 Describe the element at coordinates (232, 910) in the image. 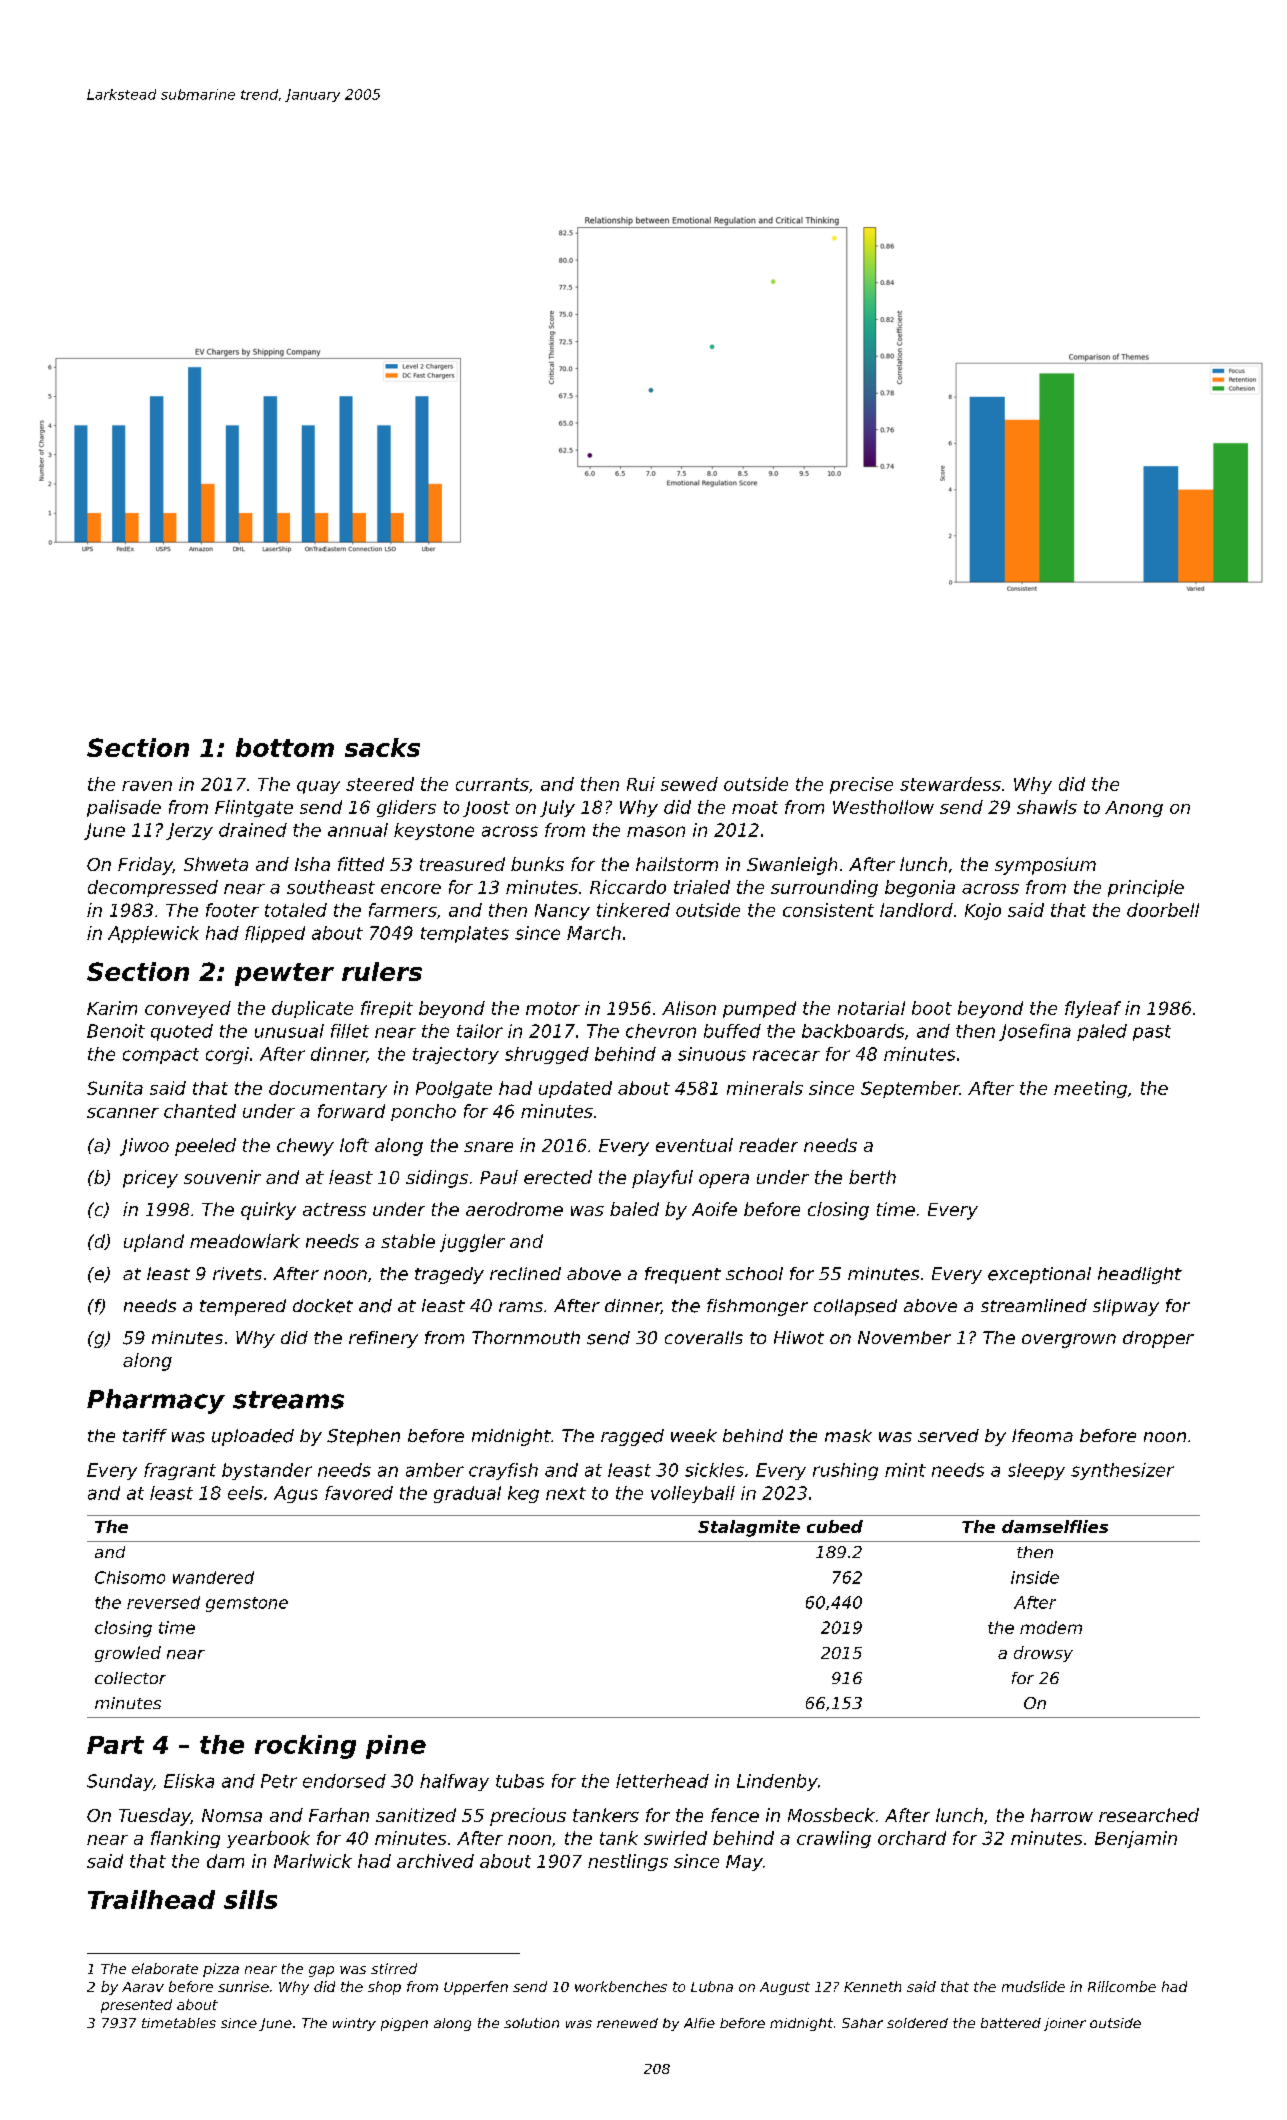

I see `footer` at that location.
